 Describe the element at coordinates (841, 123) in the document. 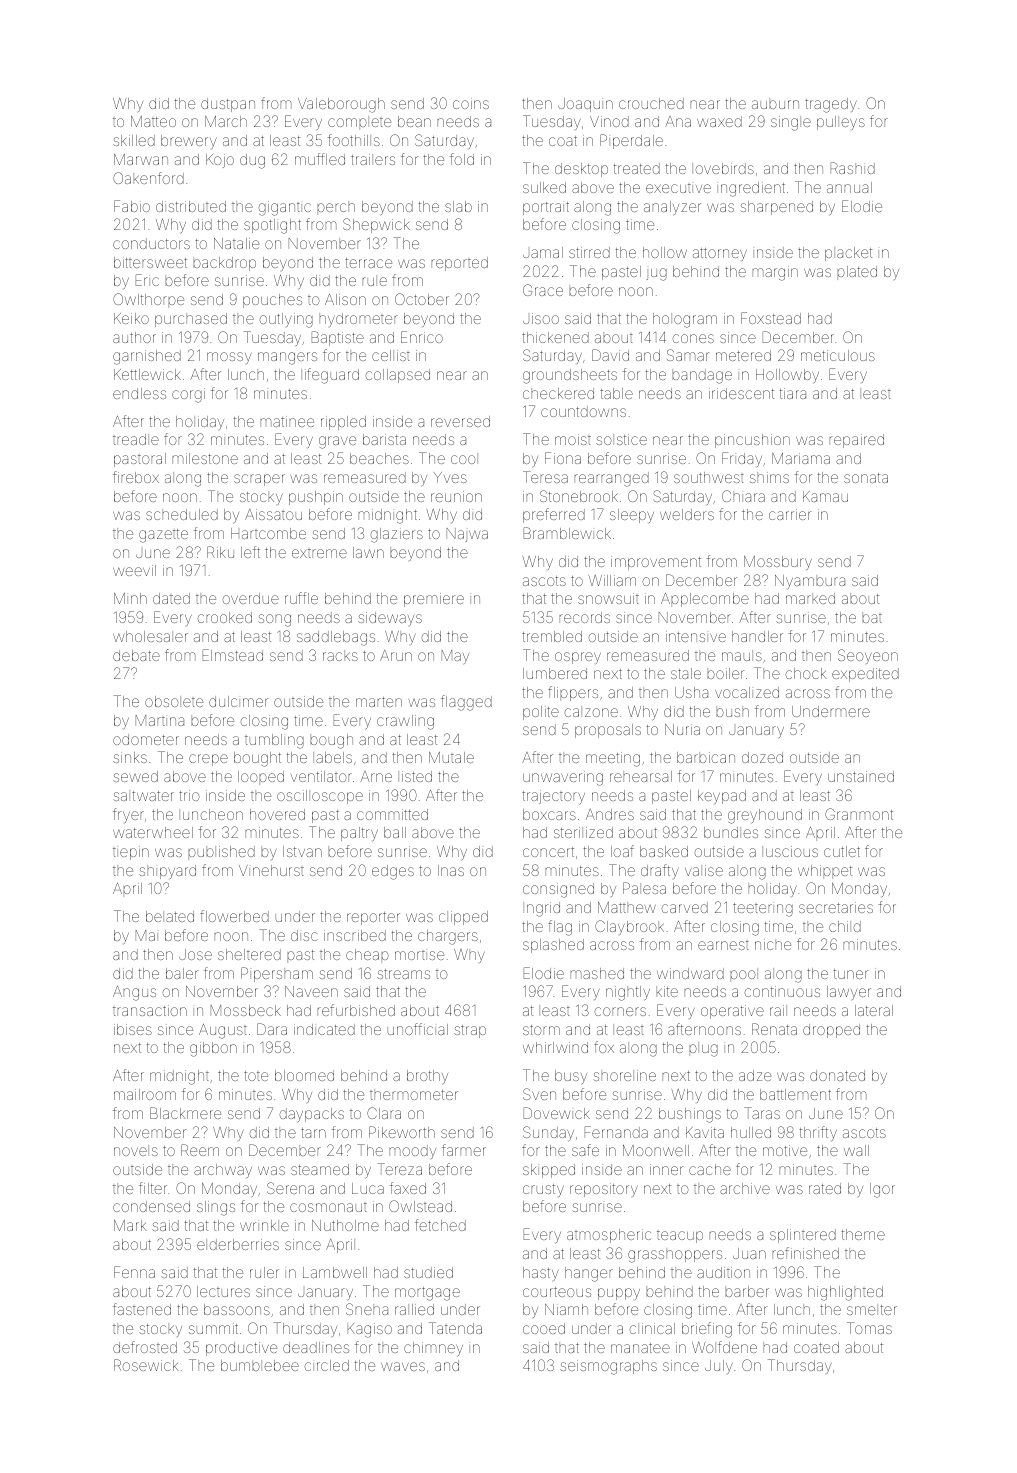

I see `pulleys` at that location.
